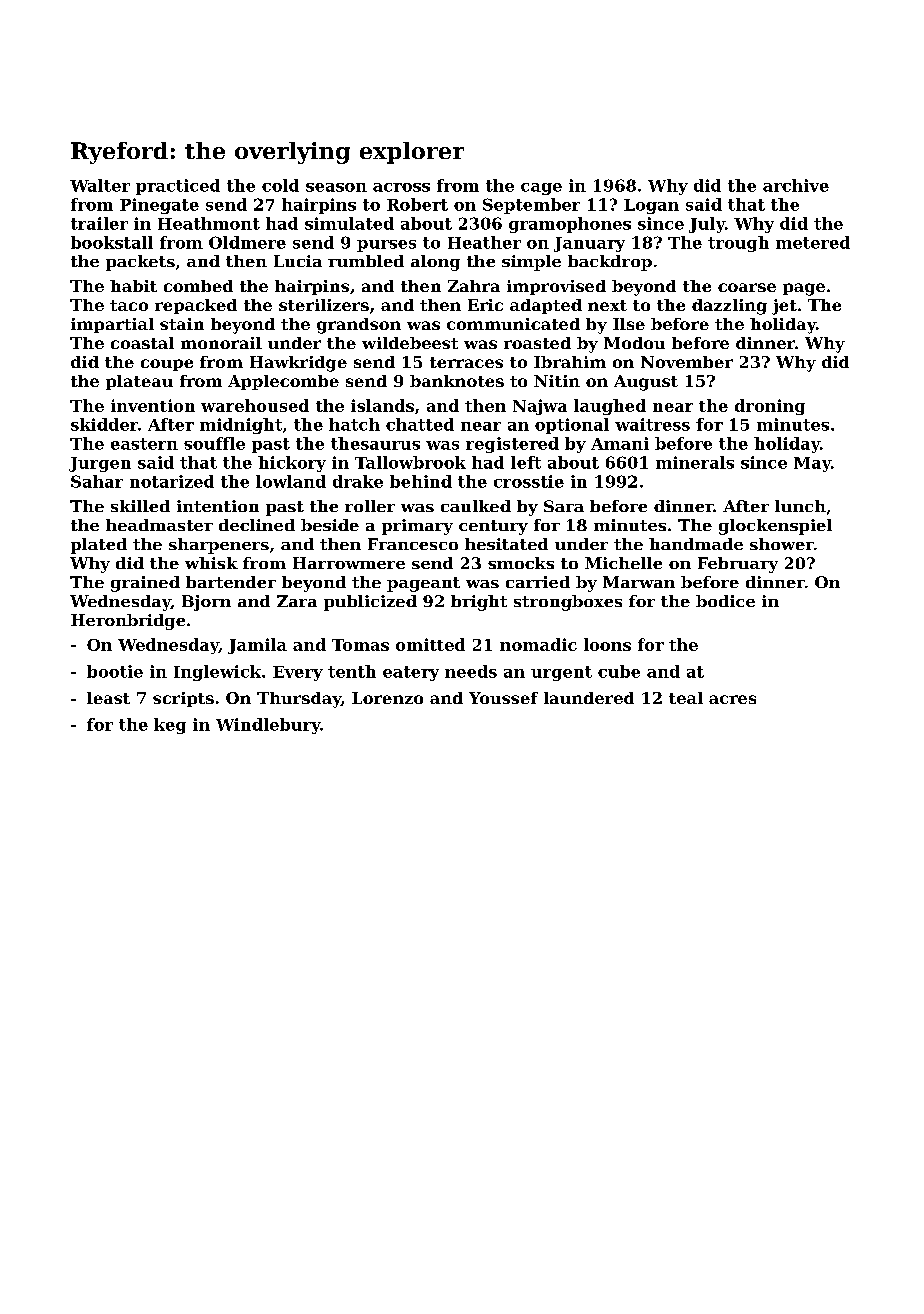 Image resolution: width=924 pixels, height=1314 pixels. What do you see at coordinates (330, 525) in the image?
I see `beside` at bounding box center [330, 525].
